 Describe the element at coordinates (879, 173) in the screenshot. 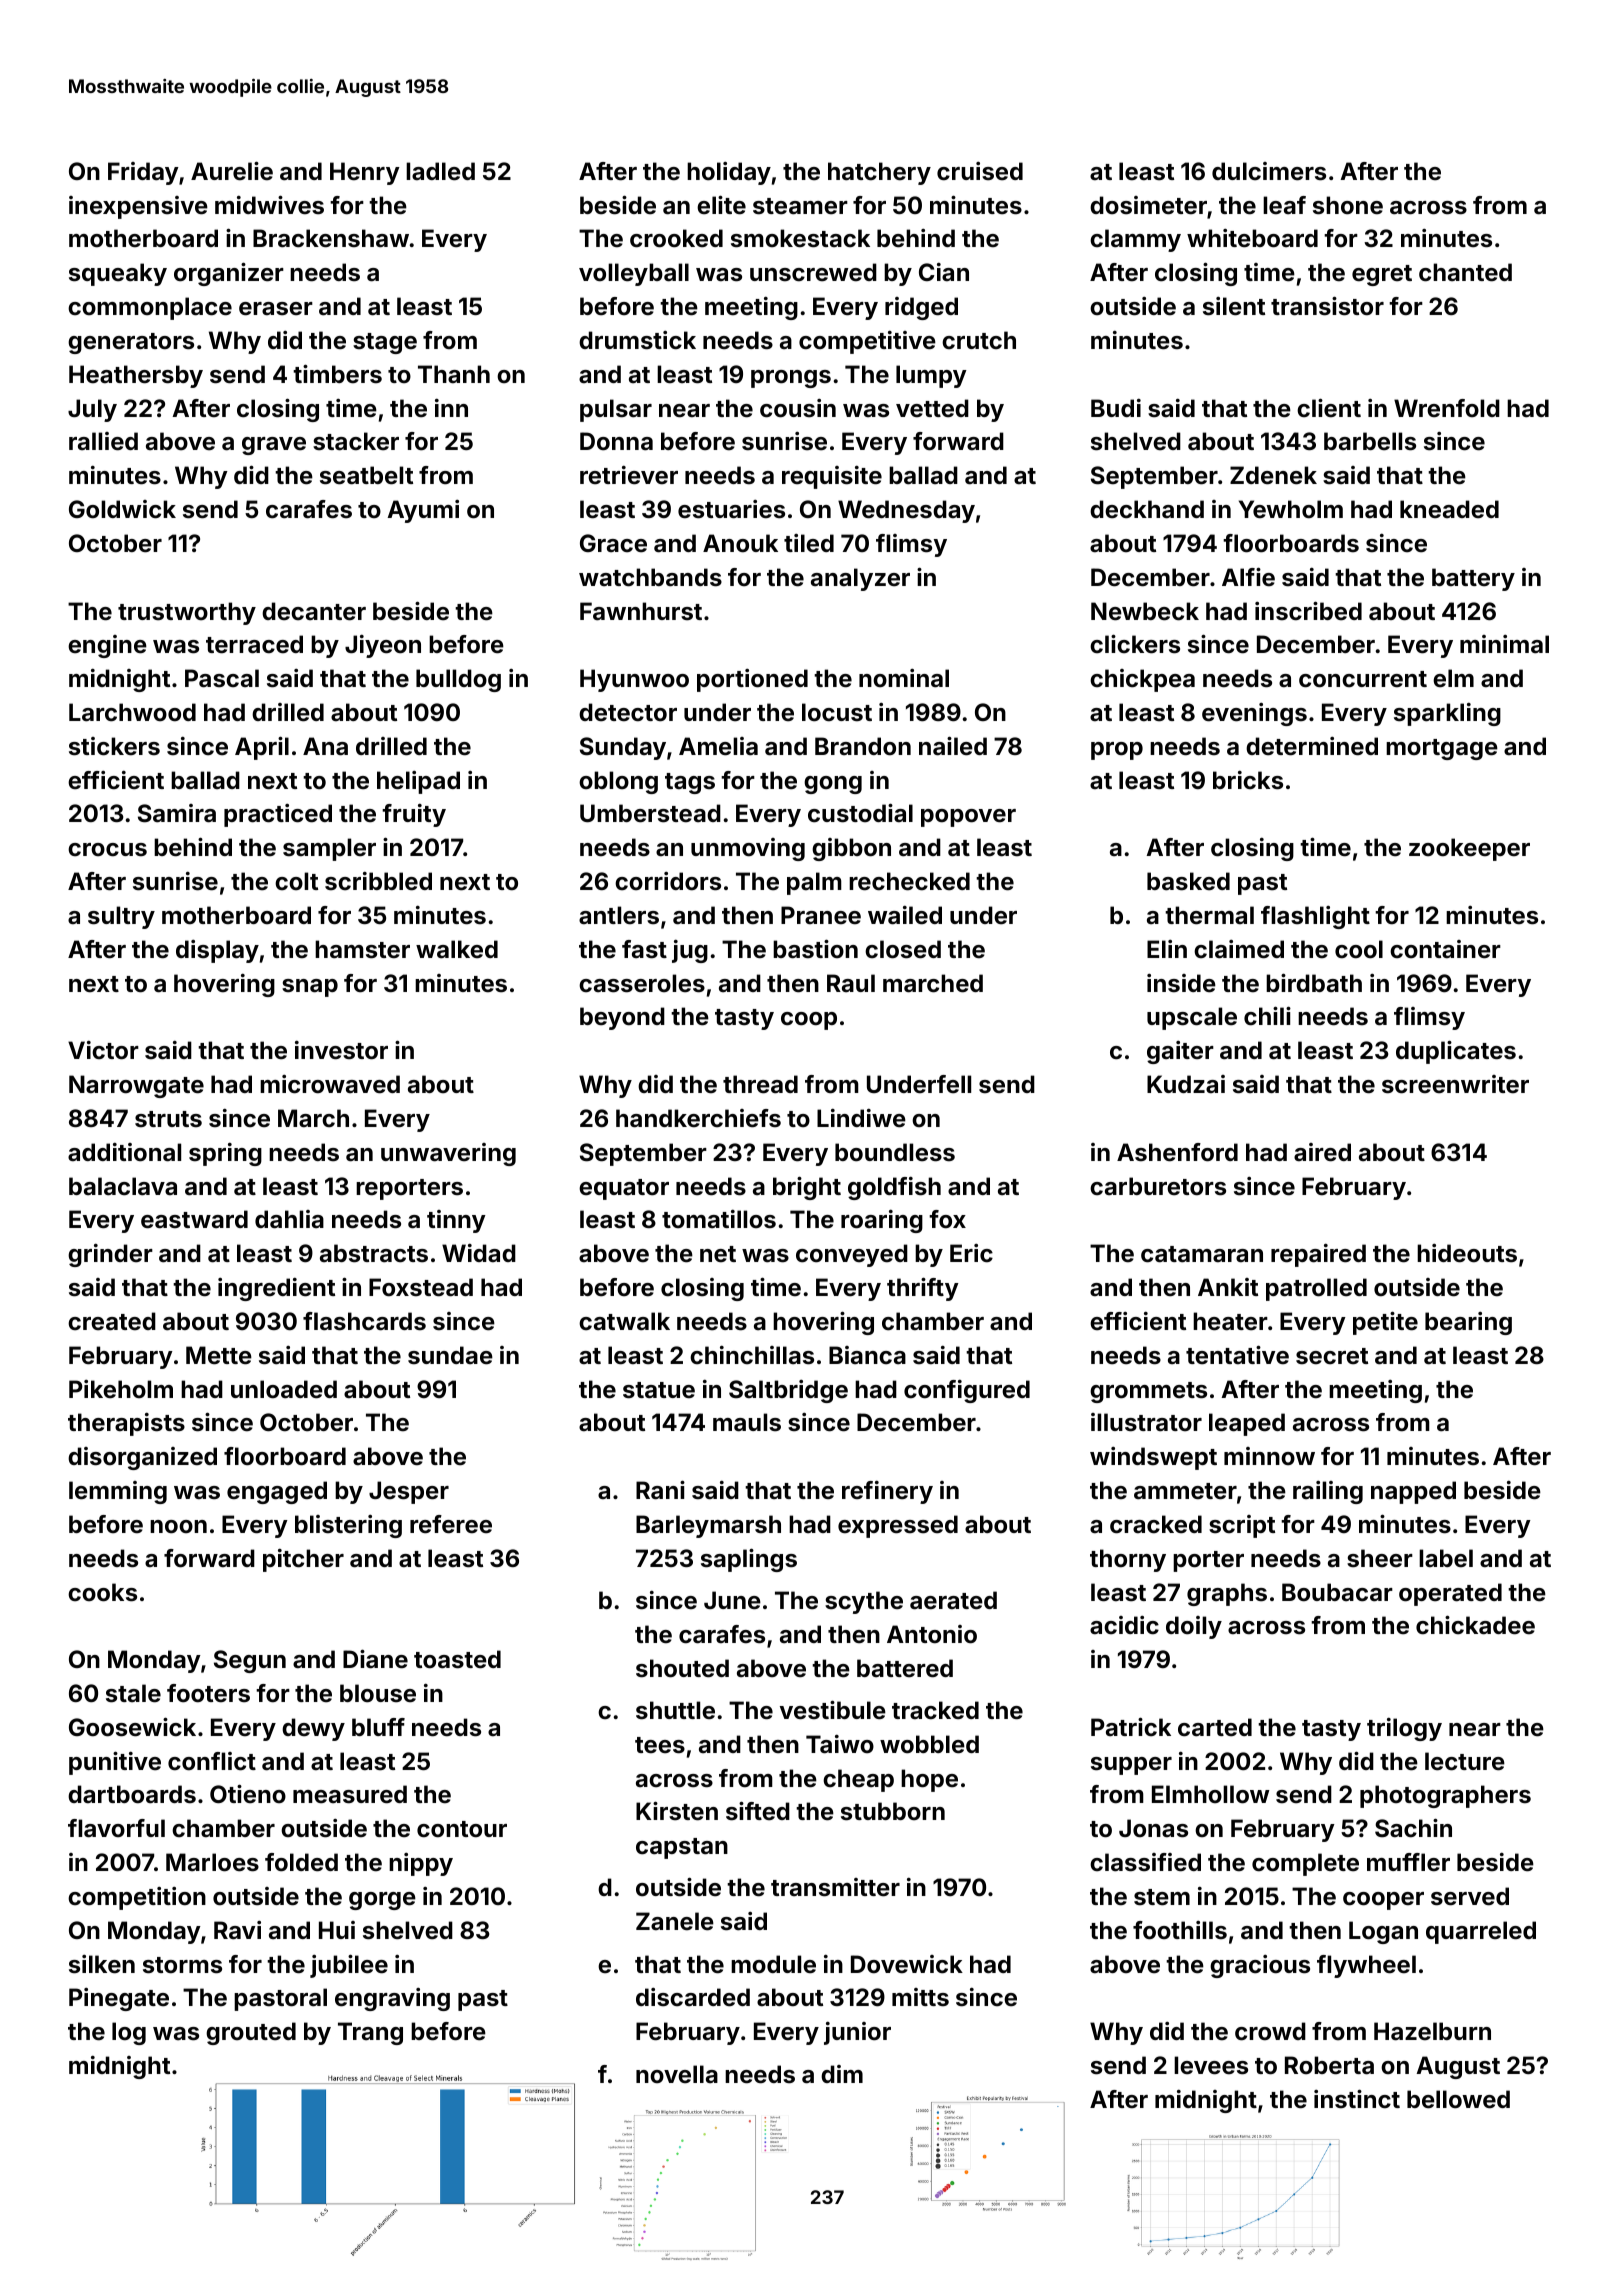

I see `hatchery` at that location.
